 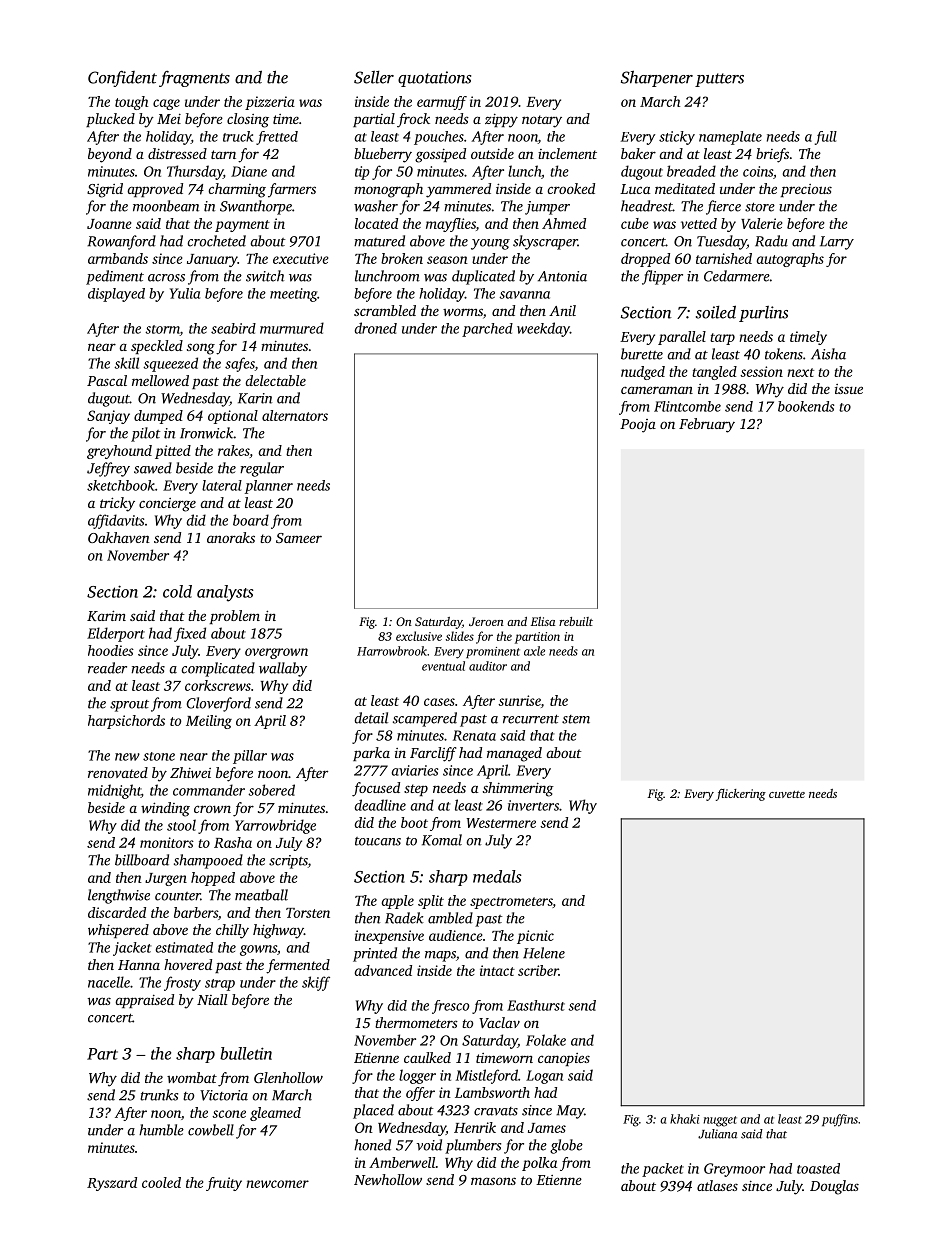 What do you see at coordinates (292, 328) in the screenshot?
I see `murmured` at bounding box center [292, 328].
